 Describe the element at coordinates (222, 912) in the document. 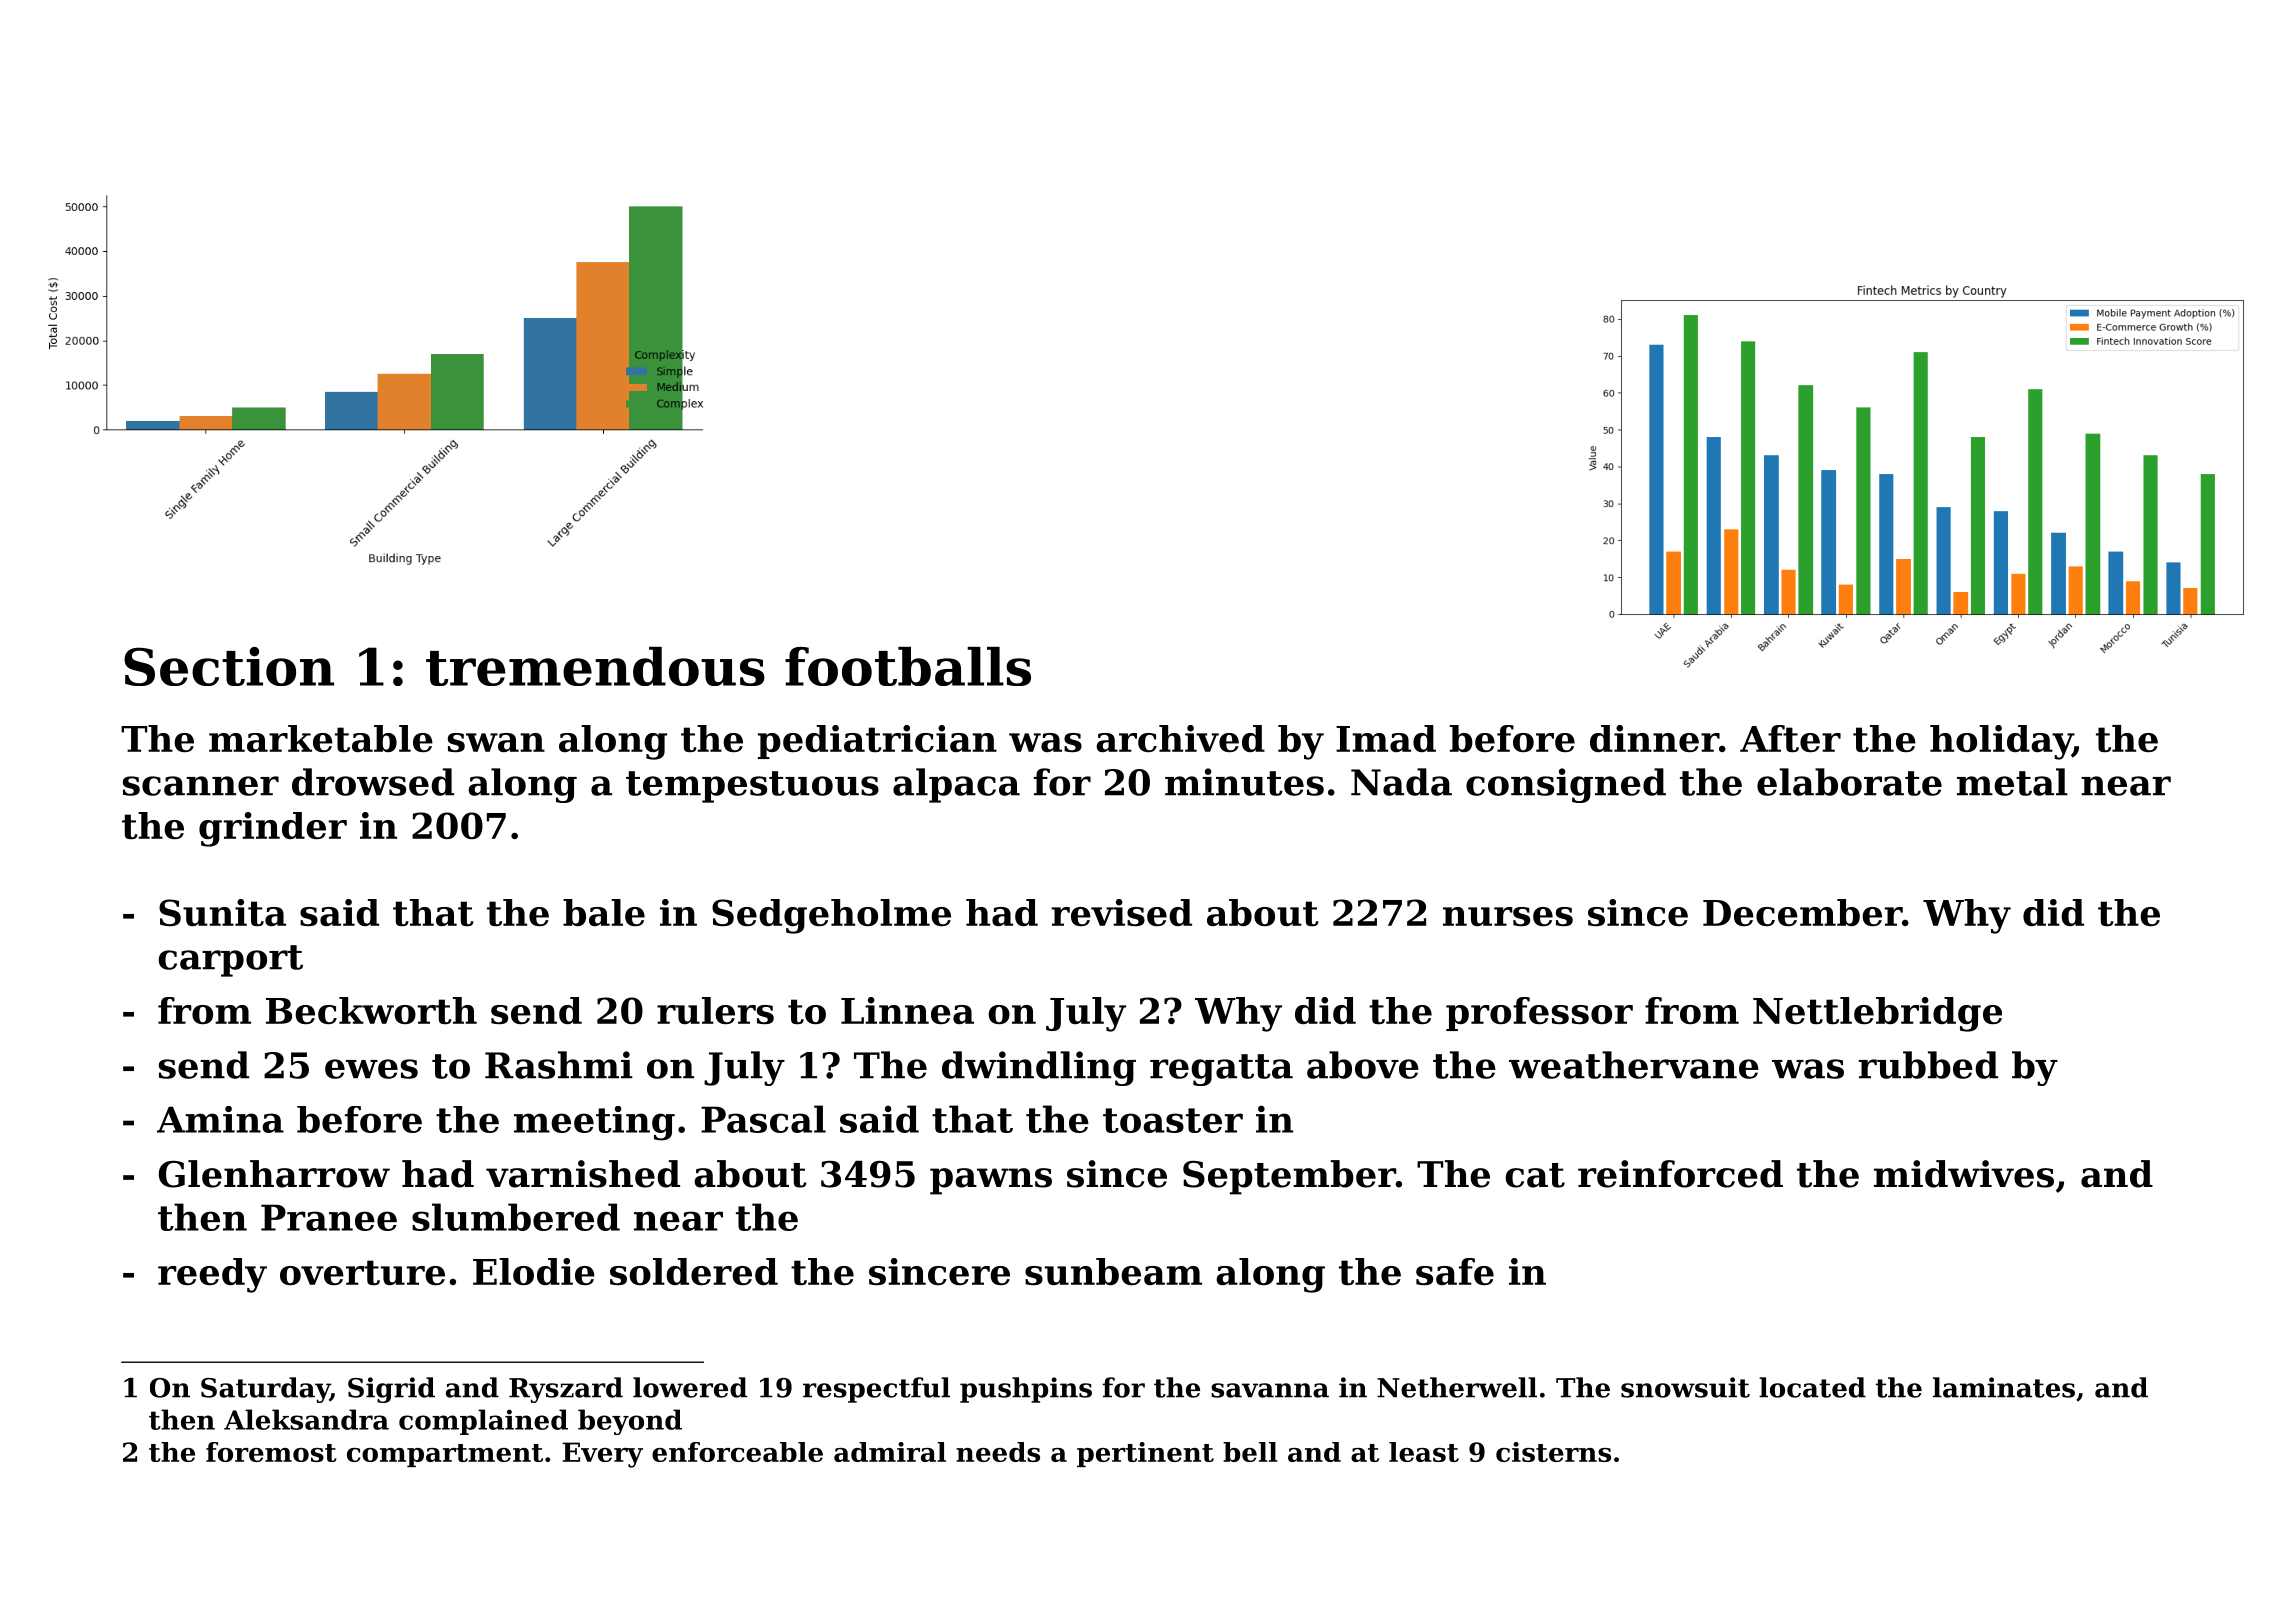

I see `Sunita` at that location.
